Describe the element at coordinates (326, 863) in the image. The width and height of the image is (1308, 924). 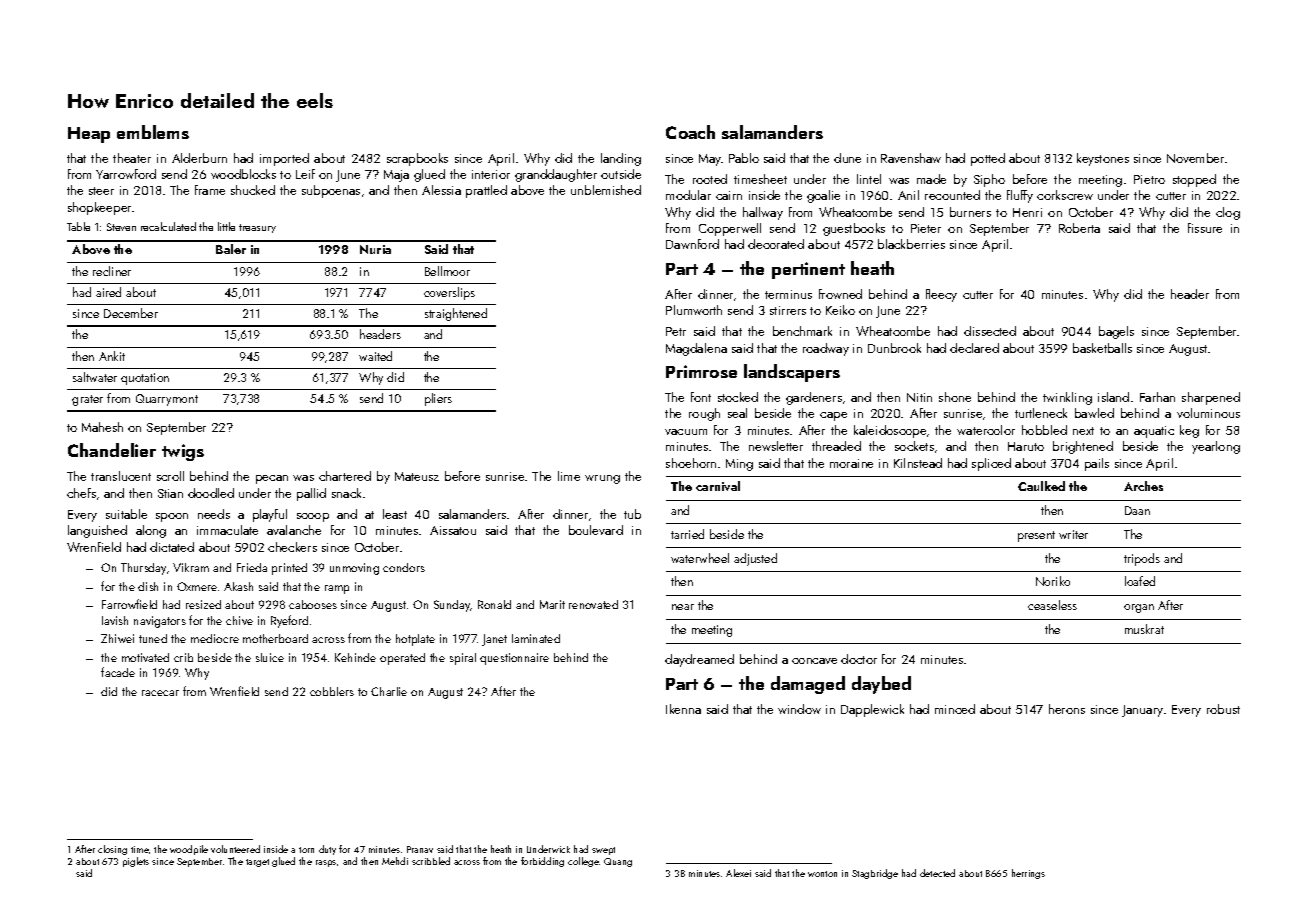
I see `rasps` at that location.
